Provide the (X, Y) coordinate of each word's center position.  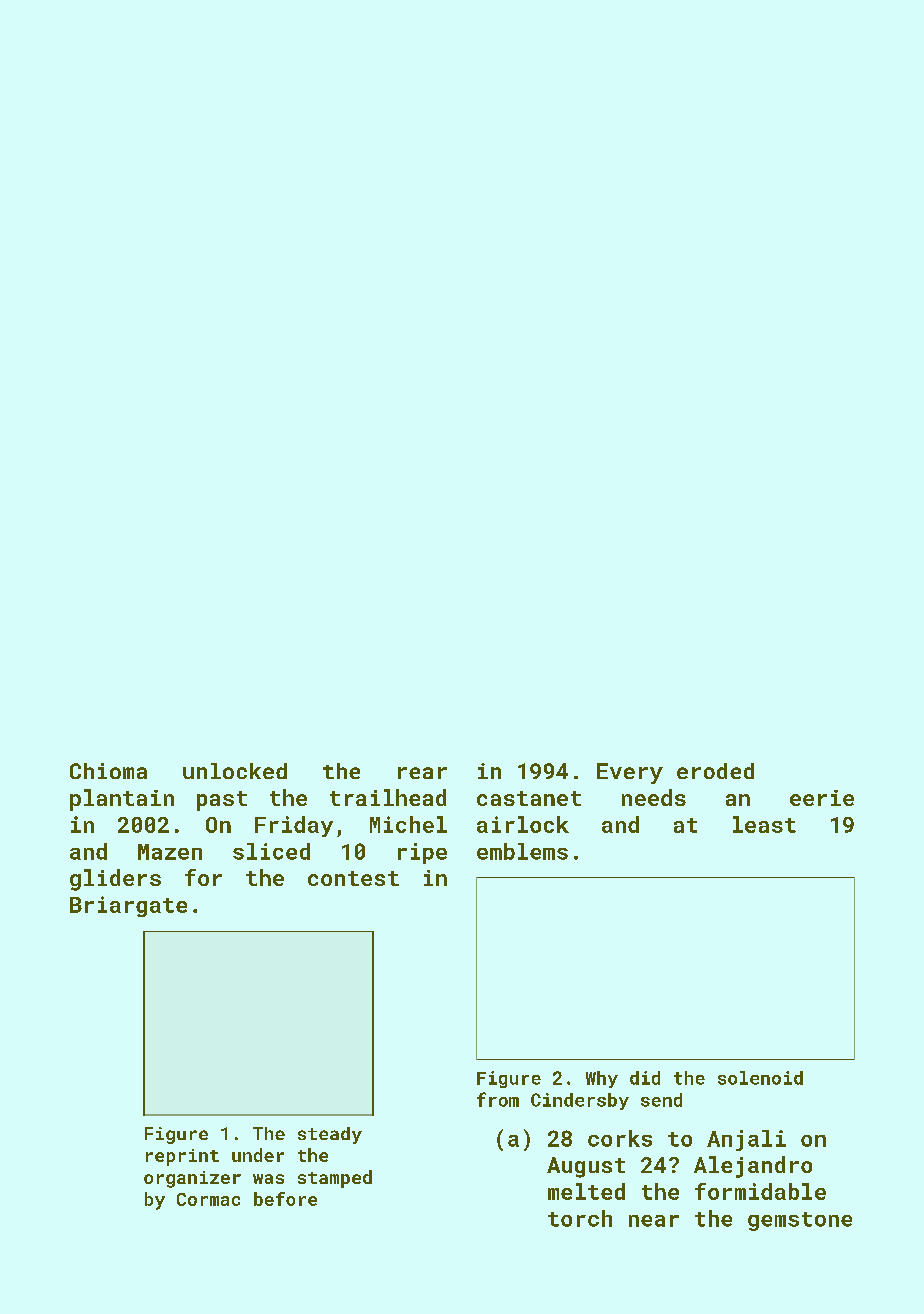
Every (630, 773)
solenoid (760, 1078)
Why (602, 1079)
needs (654, 797)
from (498, 1099)
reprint (182, 1157)
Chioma (108, 771)
